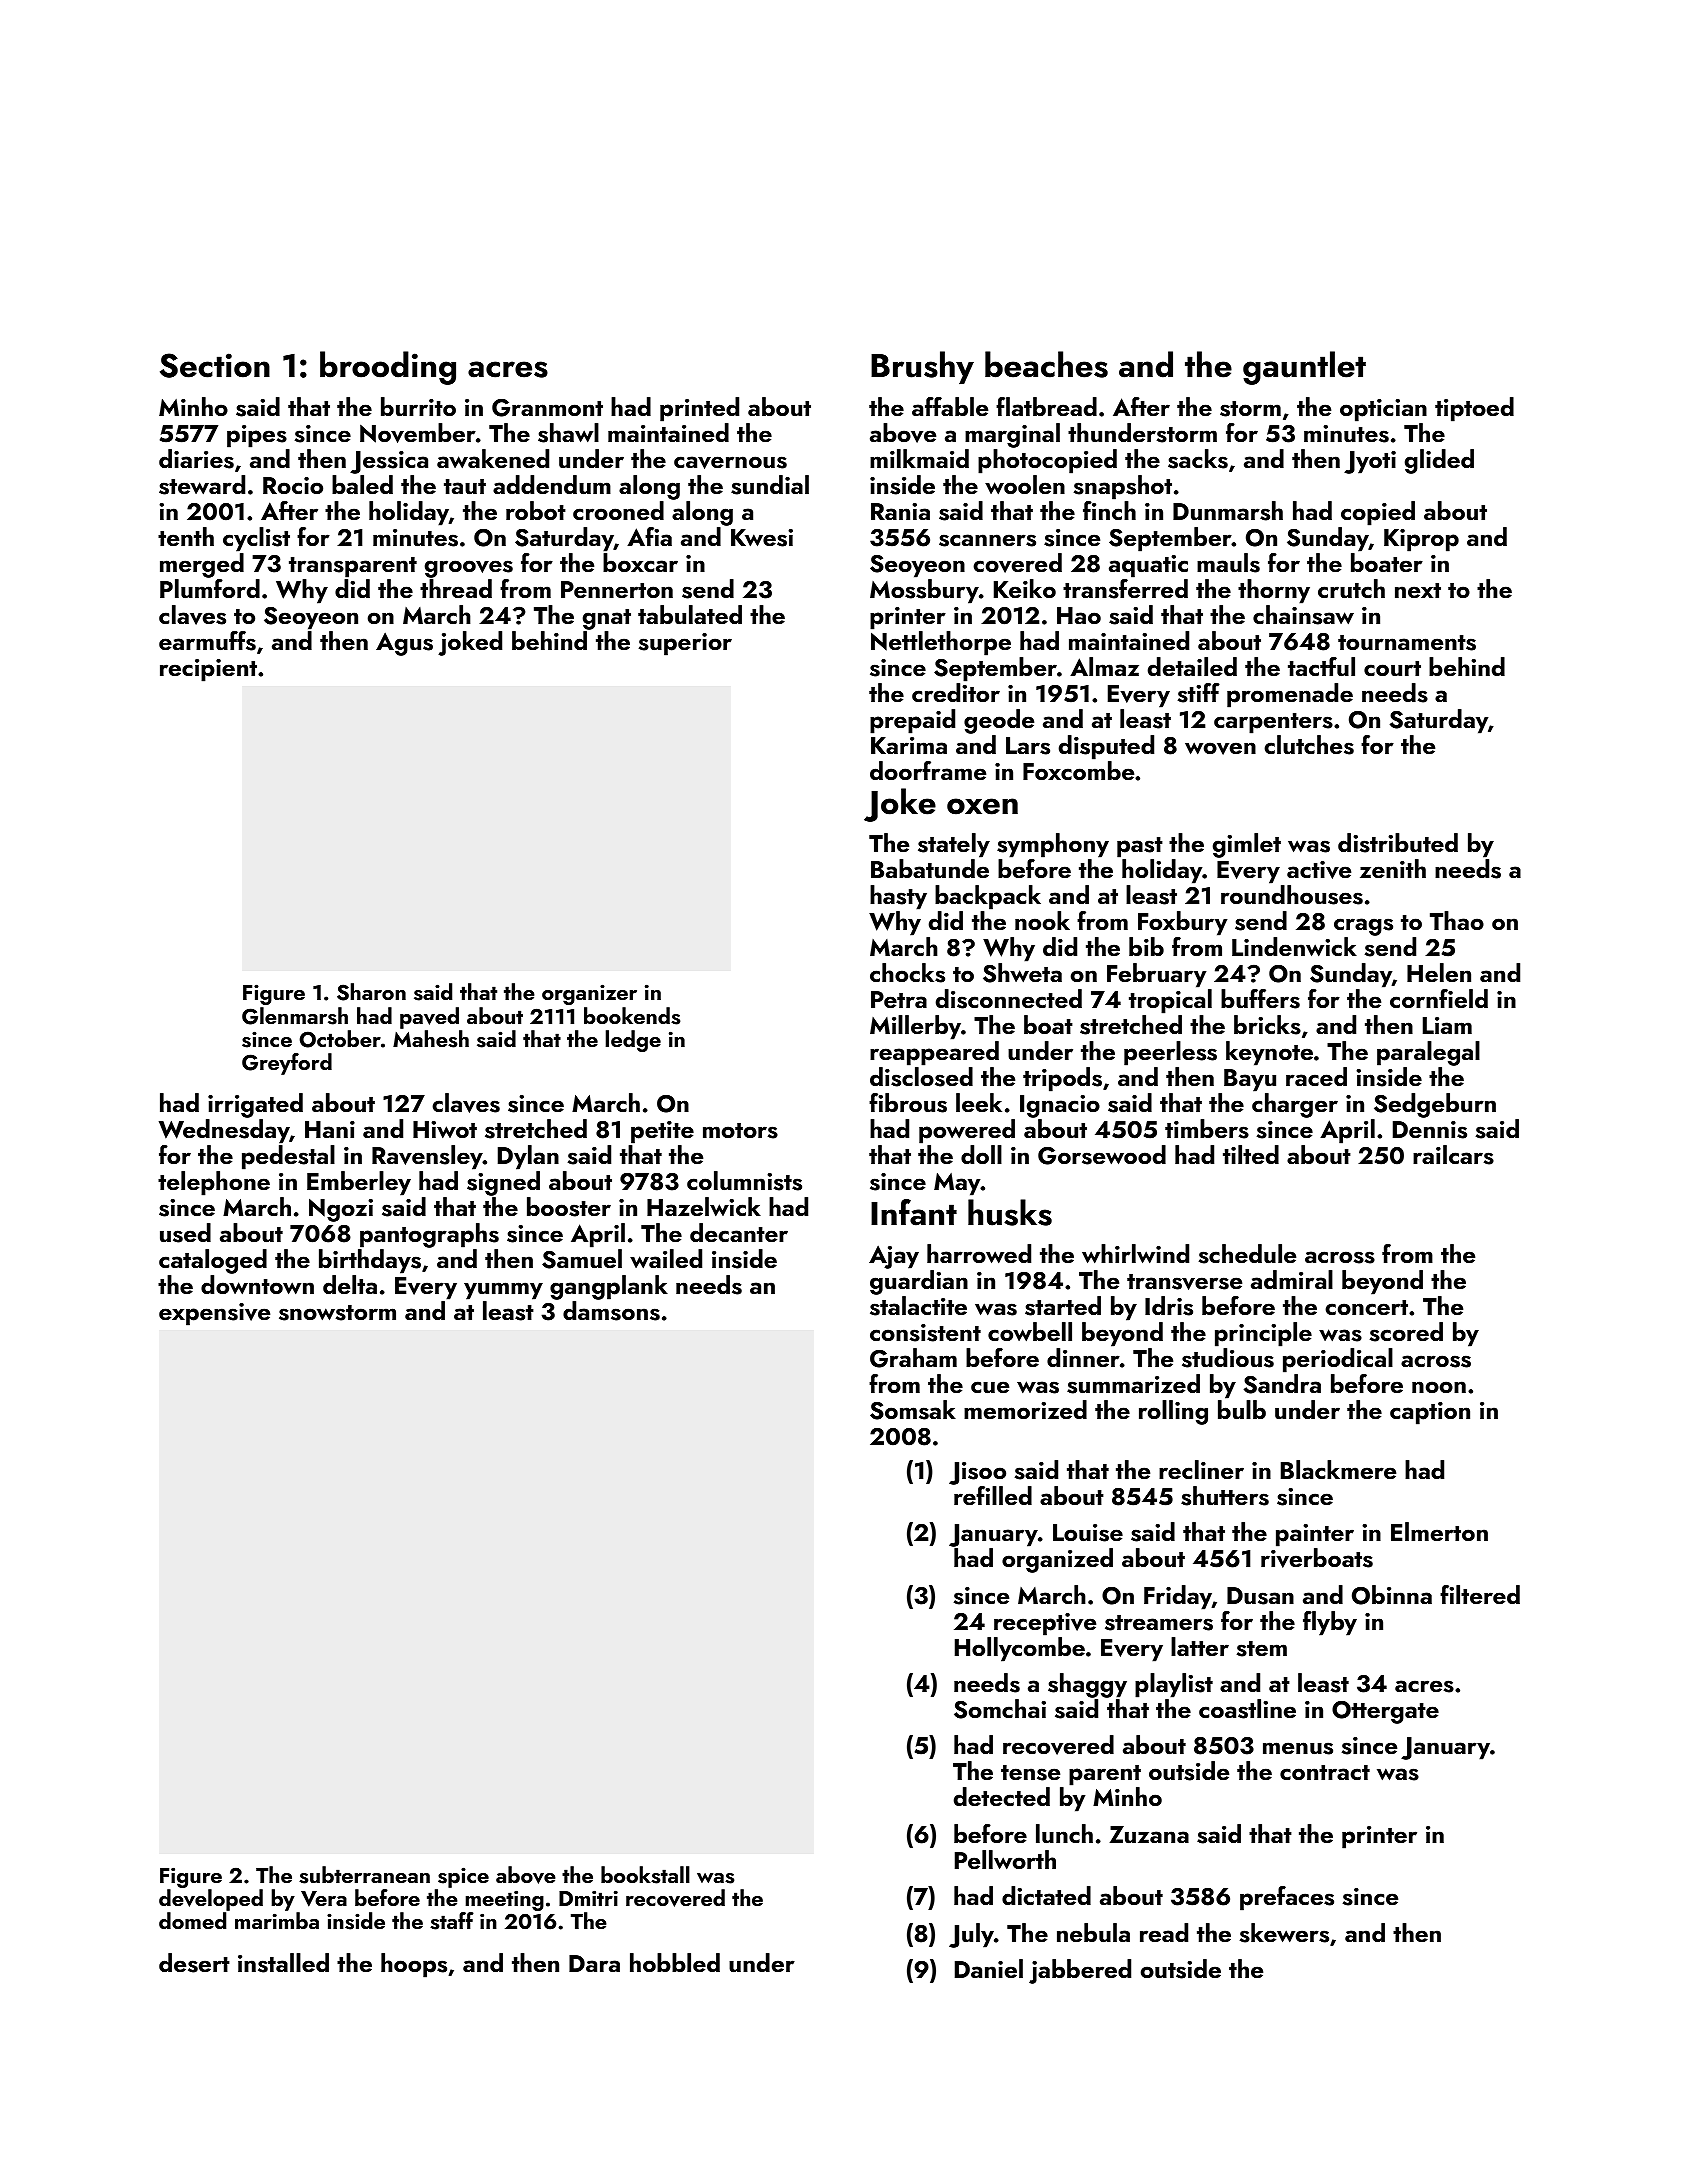 The image size is (1683, 2178). Describe the element at coordinates (1287, 1898) in the page. I see `prefaces` at that location.
